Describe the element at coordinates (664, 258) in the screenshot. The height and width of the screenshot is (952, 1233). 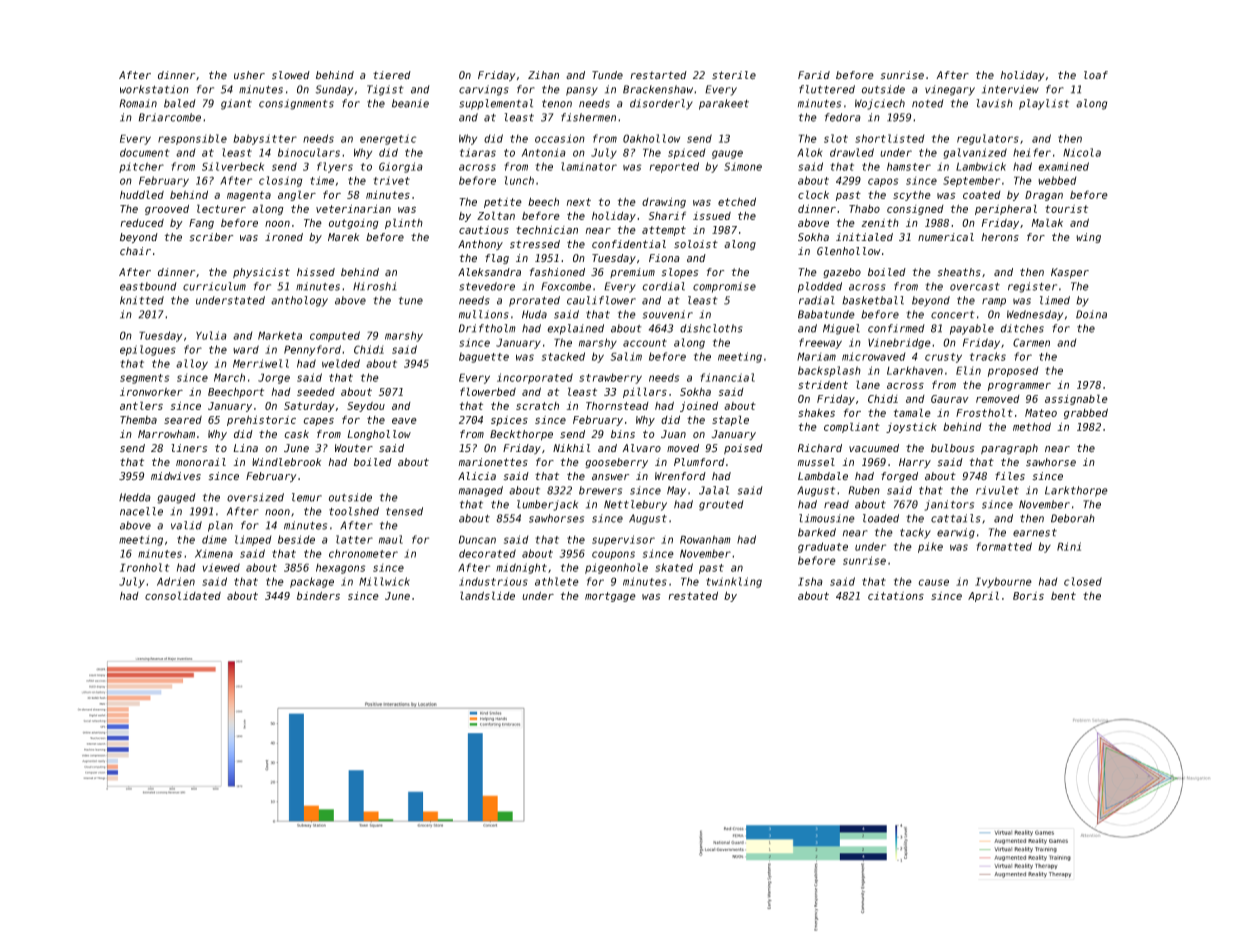
I see `Fiona` at that location.
